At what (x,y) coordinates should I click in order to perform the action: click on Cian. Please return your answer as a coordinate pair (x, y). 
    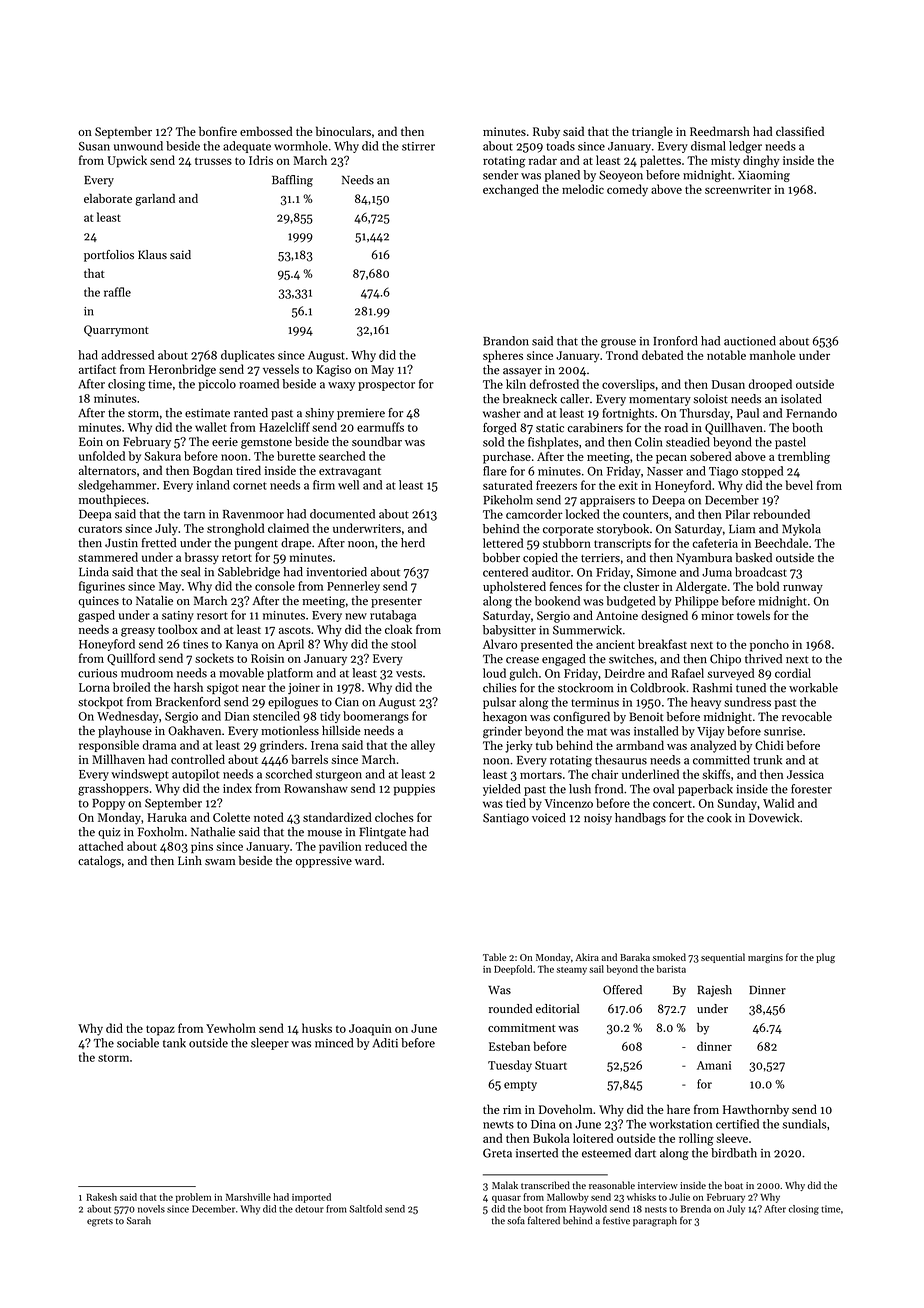
    Looking at the image, I should click on (347, 702).
